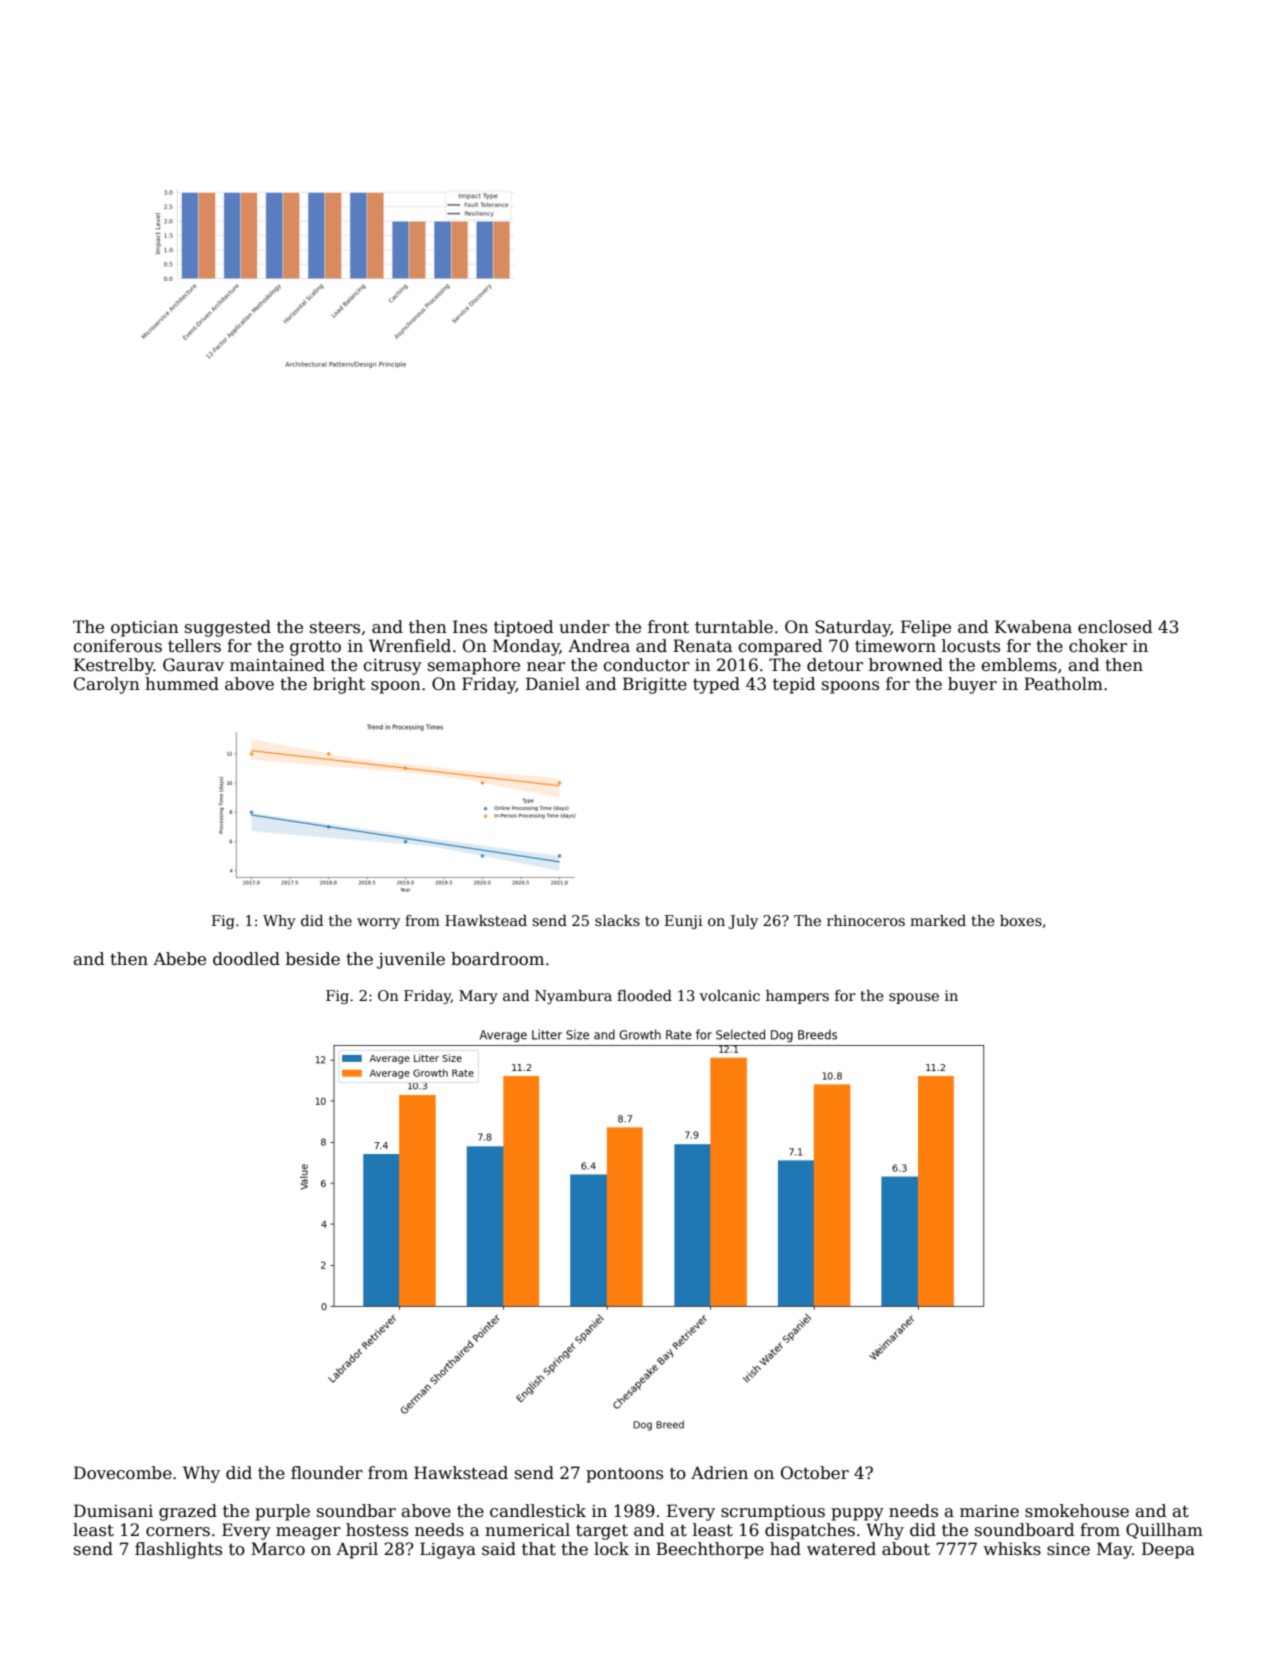 The width and height of the page is (1284, 1661). What do you see at coordinates (794, 685) in the page?
I see `tepid` at bounding box center [794, 685].
